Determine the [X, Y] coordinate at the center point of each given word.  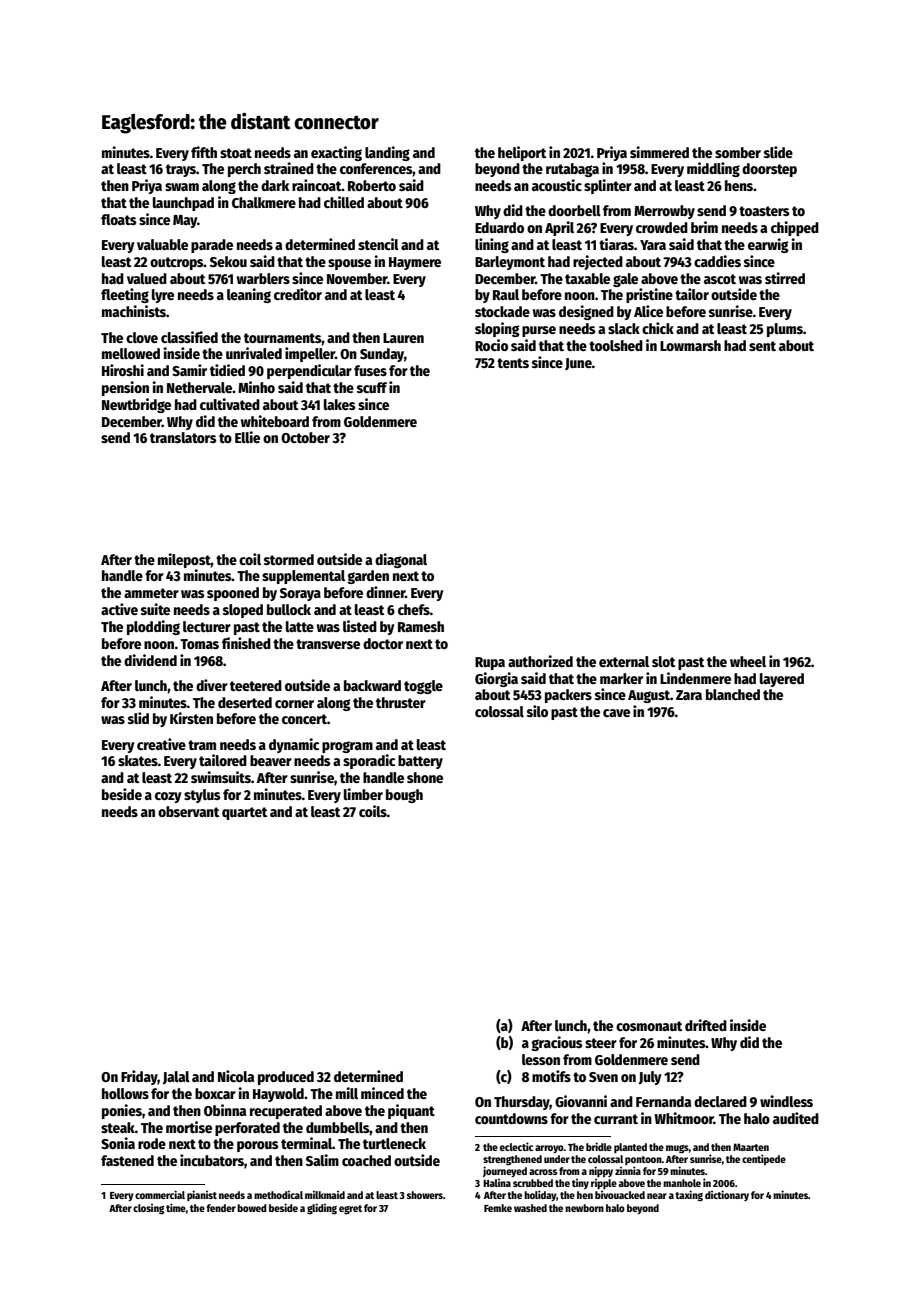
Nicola [236, 1076]
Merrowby [664, 212]
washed [530, 1208]
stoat [236, 153]
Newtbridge [136, 405]
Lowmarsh [690, 345]
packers [568, 696]
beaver [271, 760]
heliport [522, 153]
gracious [556, 1043]
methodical [278, 1194]
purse [539, 331]
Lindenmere [695, 678]
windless [786, 1101]
